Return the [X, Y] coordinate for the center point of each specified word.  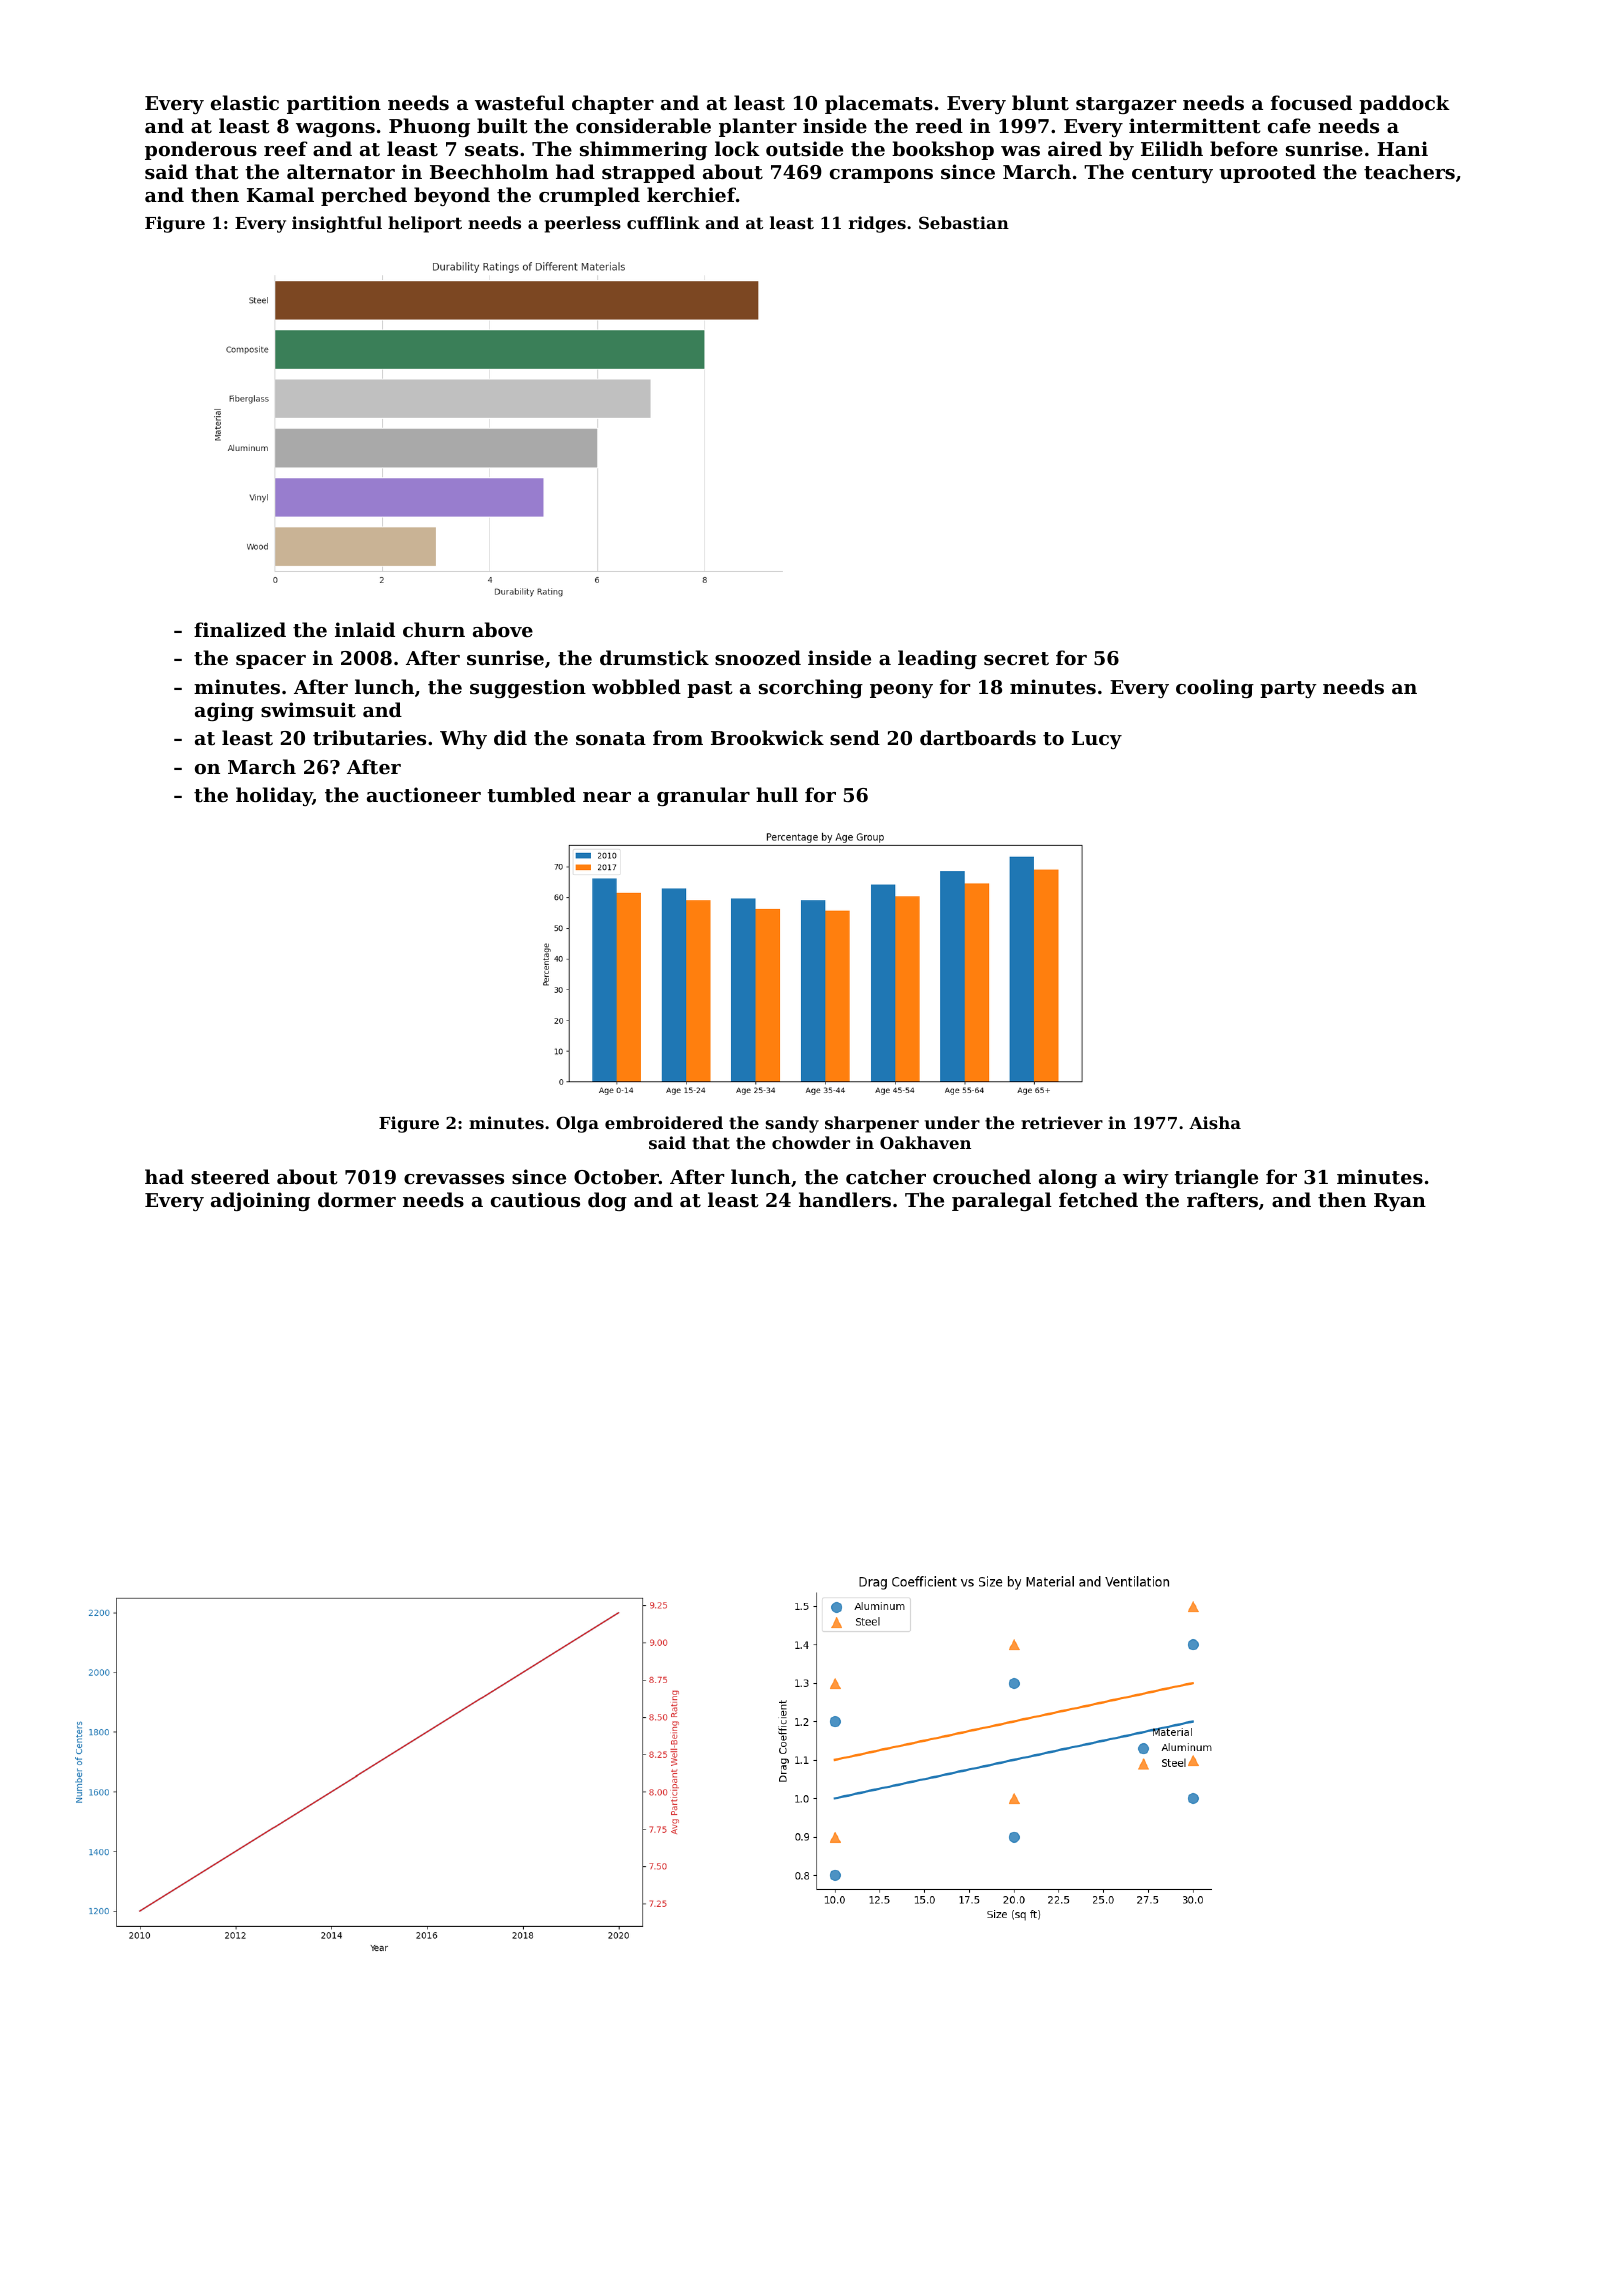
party [1288, 689]
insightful [337, 224]
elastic [245, 103]
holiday [274, 796]
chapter [613, 104]
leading [937, 659]
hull [777, 794]
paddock [1404, 104]
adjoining [260, 1201]
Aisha [1215, 1122]
